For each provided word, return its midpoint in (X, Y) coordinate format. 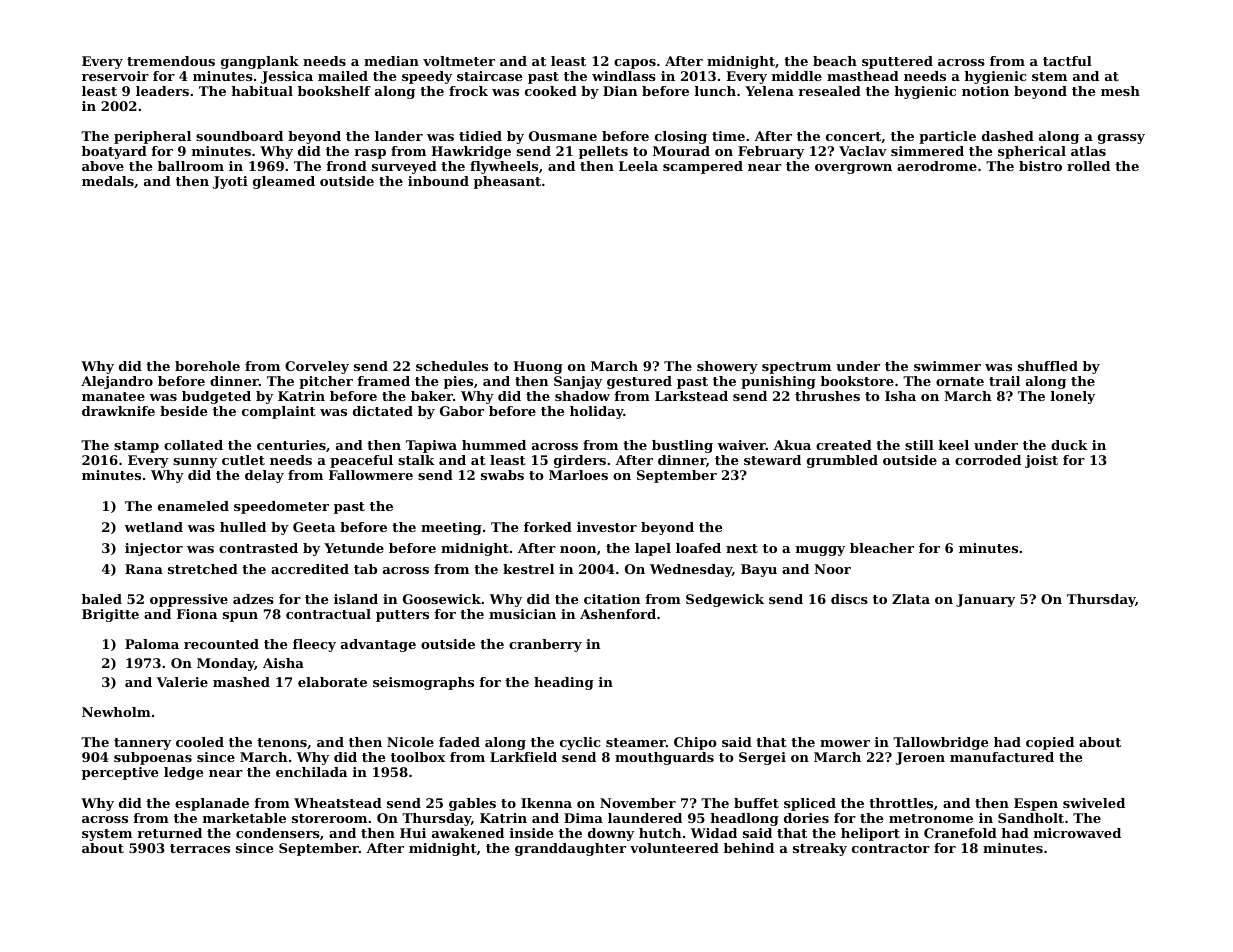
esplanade (212, 804)
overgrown (853, 169)
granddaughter (570, 849)
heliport (870, 834)
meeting (451, 528)
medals (108, 181)
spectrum (796, 368)
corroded (988, 460)
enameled (193, 506)
